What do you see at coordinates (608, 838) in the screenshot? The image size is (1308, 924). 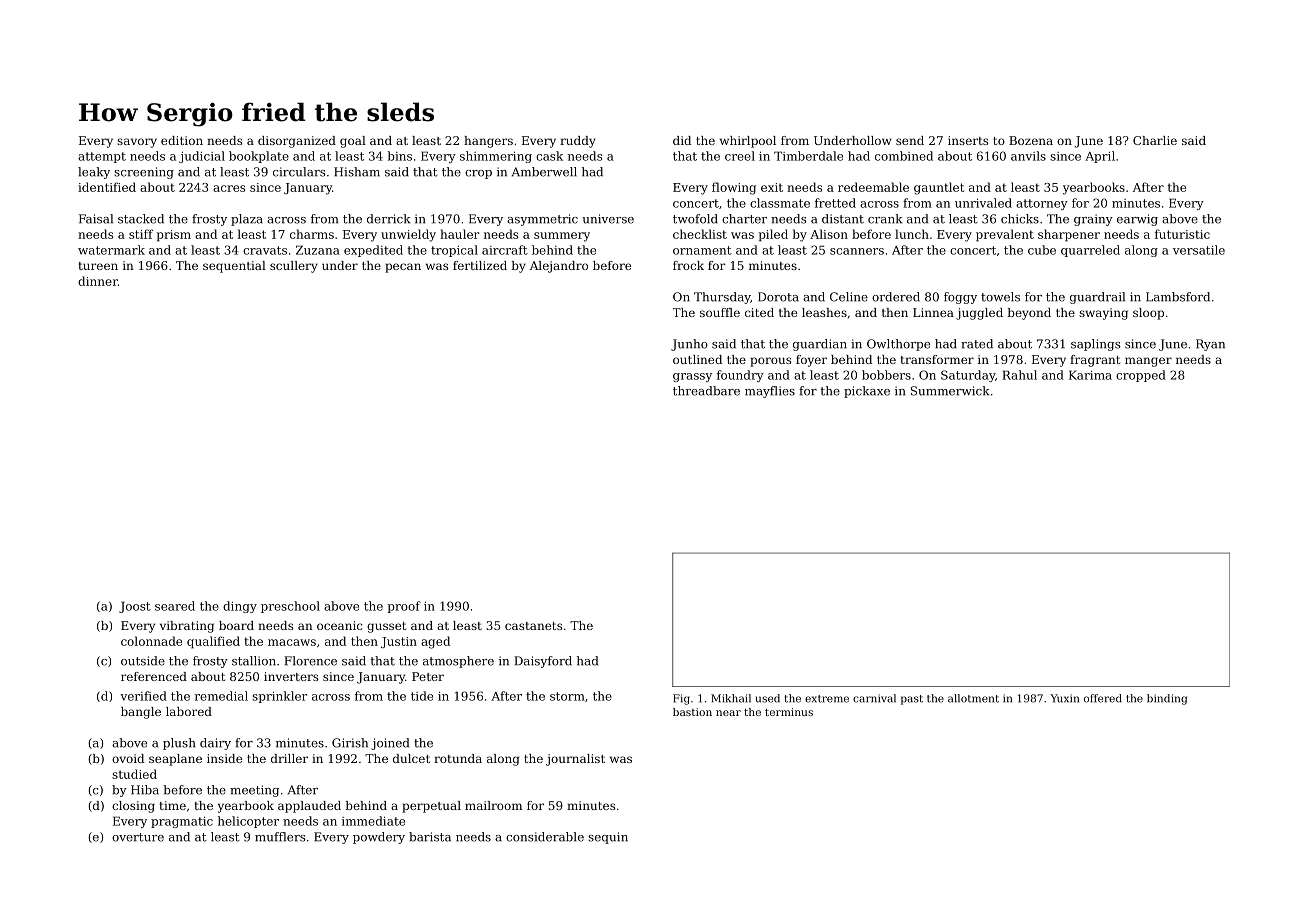 I see `sequin` at bounding box center [608, 838].
